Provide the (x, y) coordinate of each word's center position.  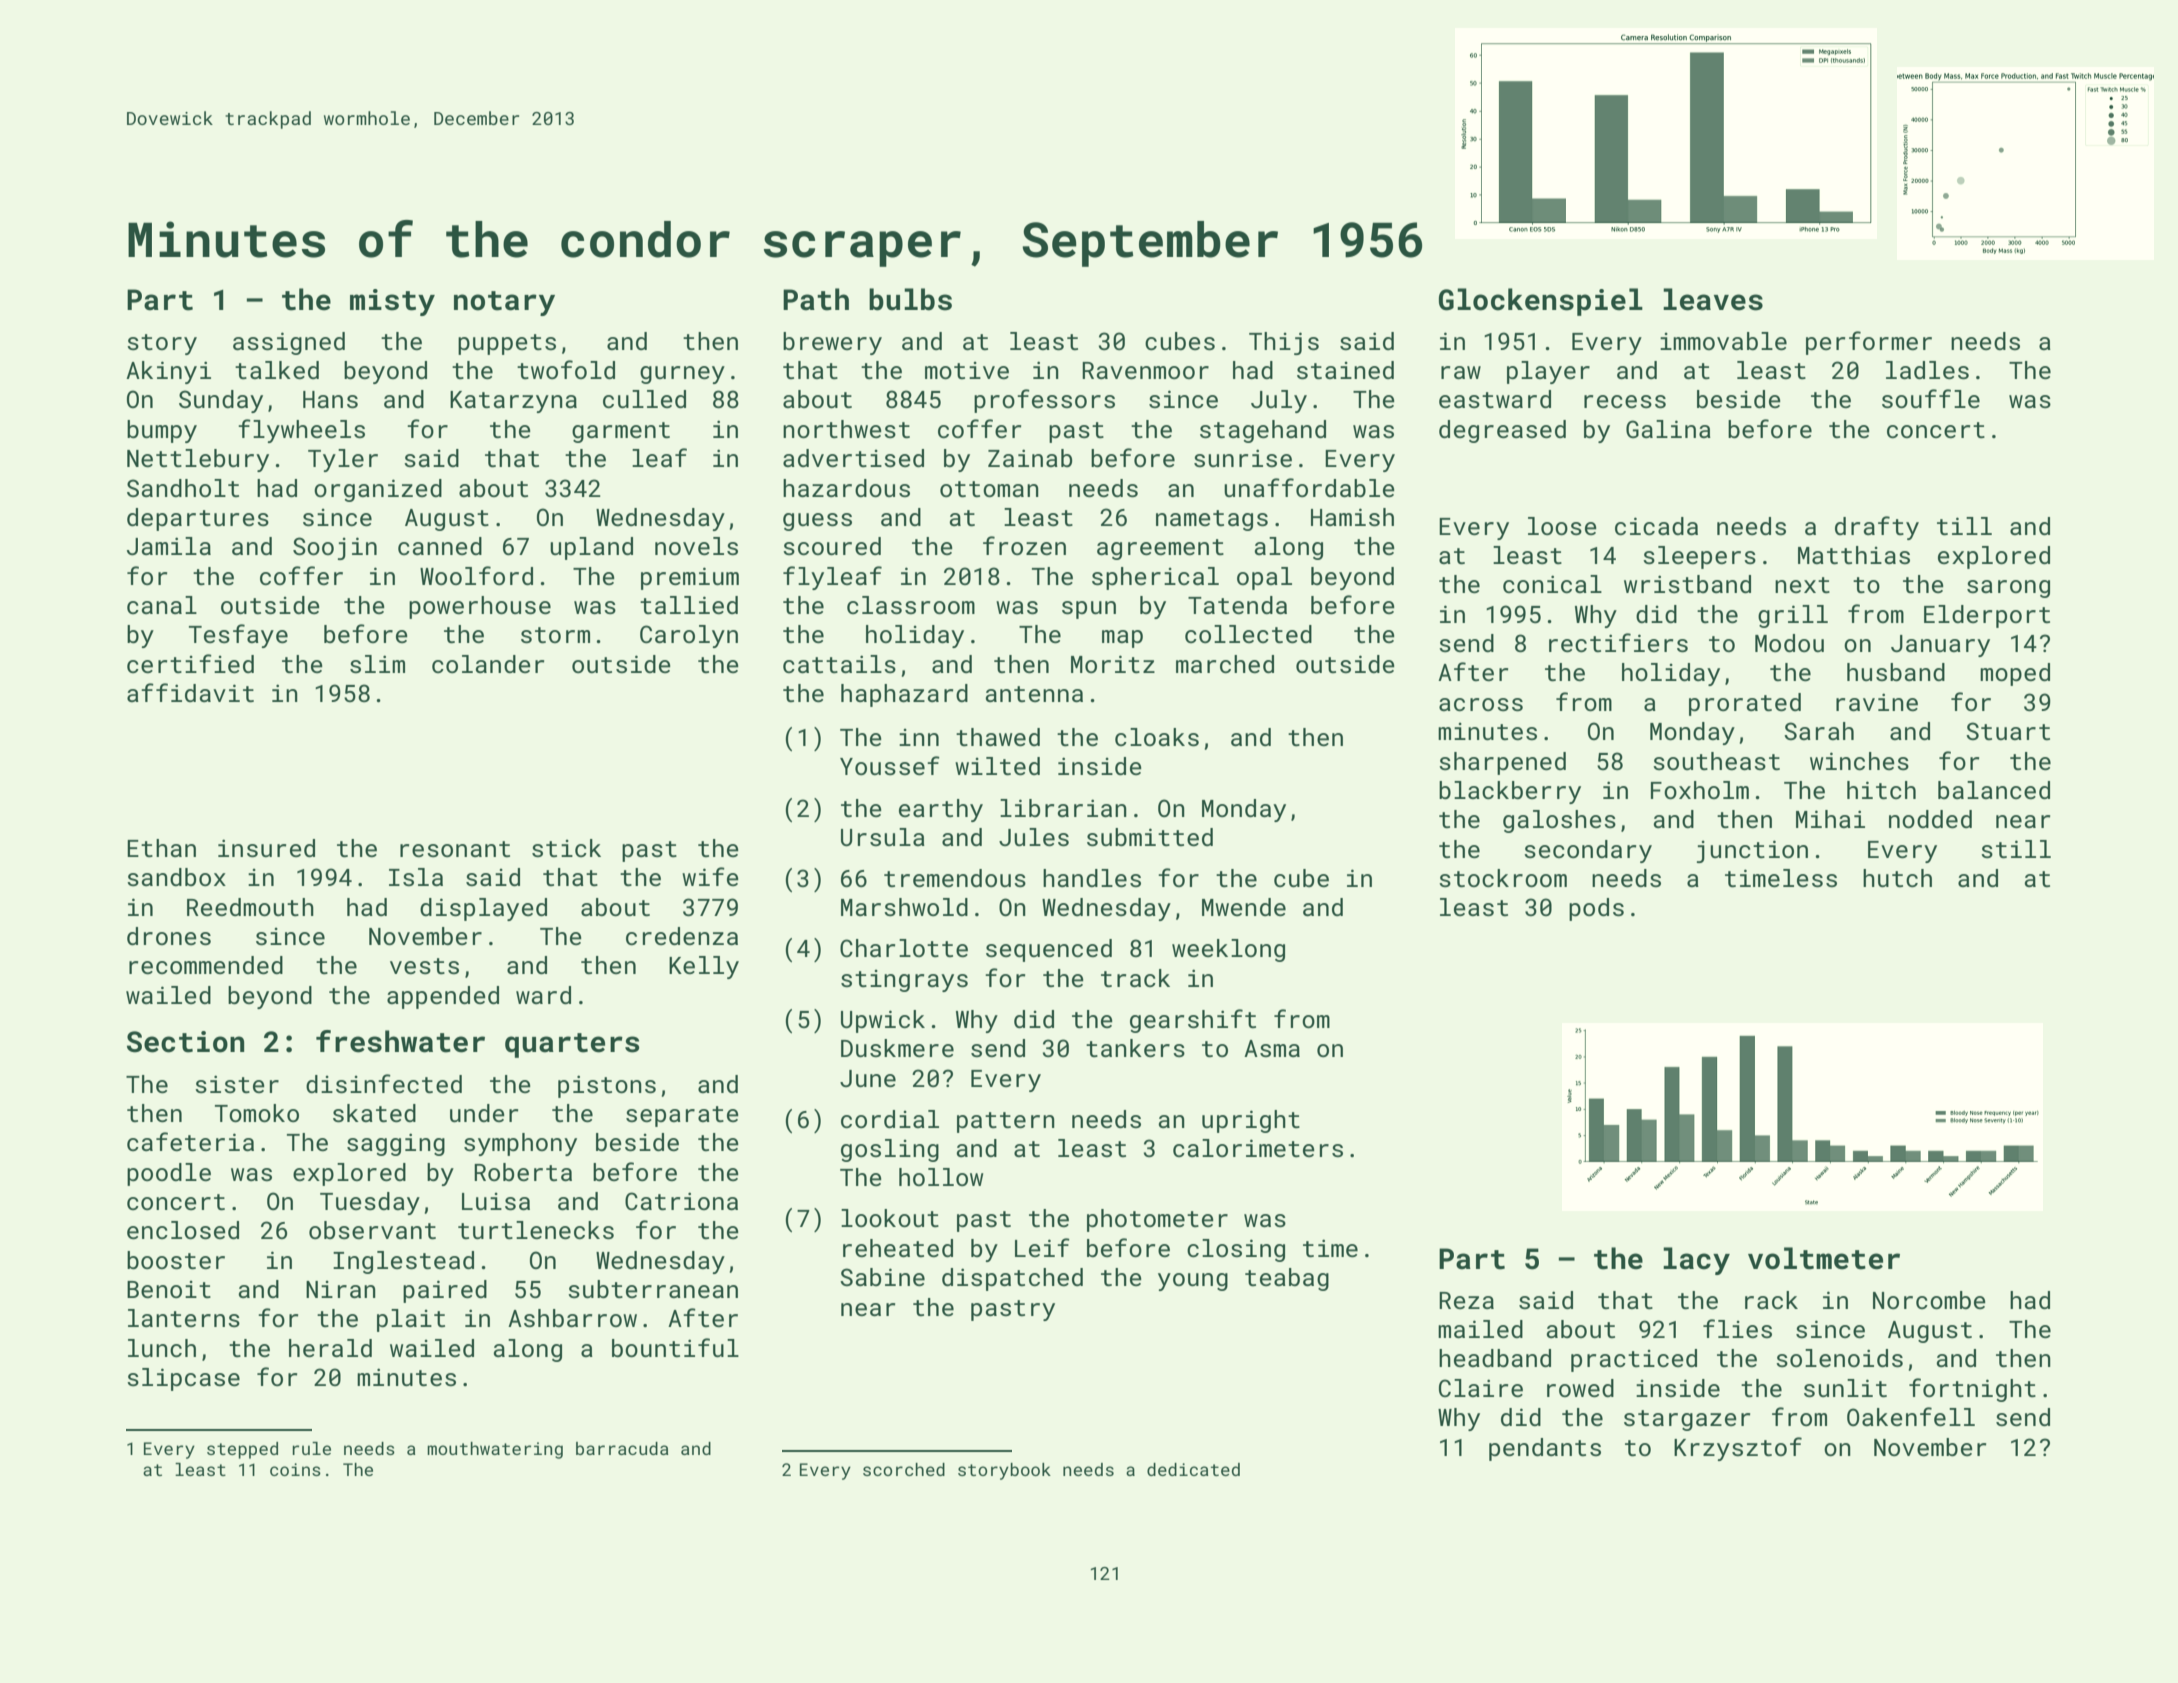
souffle (1931, 398)
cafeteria (190, 1141)
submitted (1150, 837)
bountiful (675, 1347)
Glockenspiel (1541, 302)
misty (392, 302)
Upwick (883, 1021)
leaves (1713, 299)
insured (266, 848)
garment (621, 432)
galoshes (1559, 821)
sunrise (1243, 458)
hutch (1897, 878)
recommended (206, 965)
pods (1596, 909)
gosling (890, 1150)
